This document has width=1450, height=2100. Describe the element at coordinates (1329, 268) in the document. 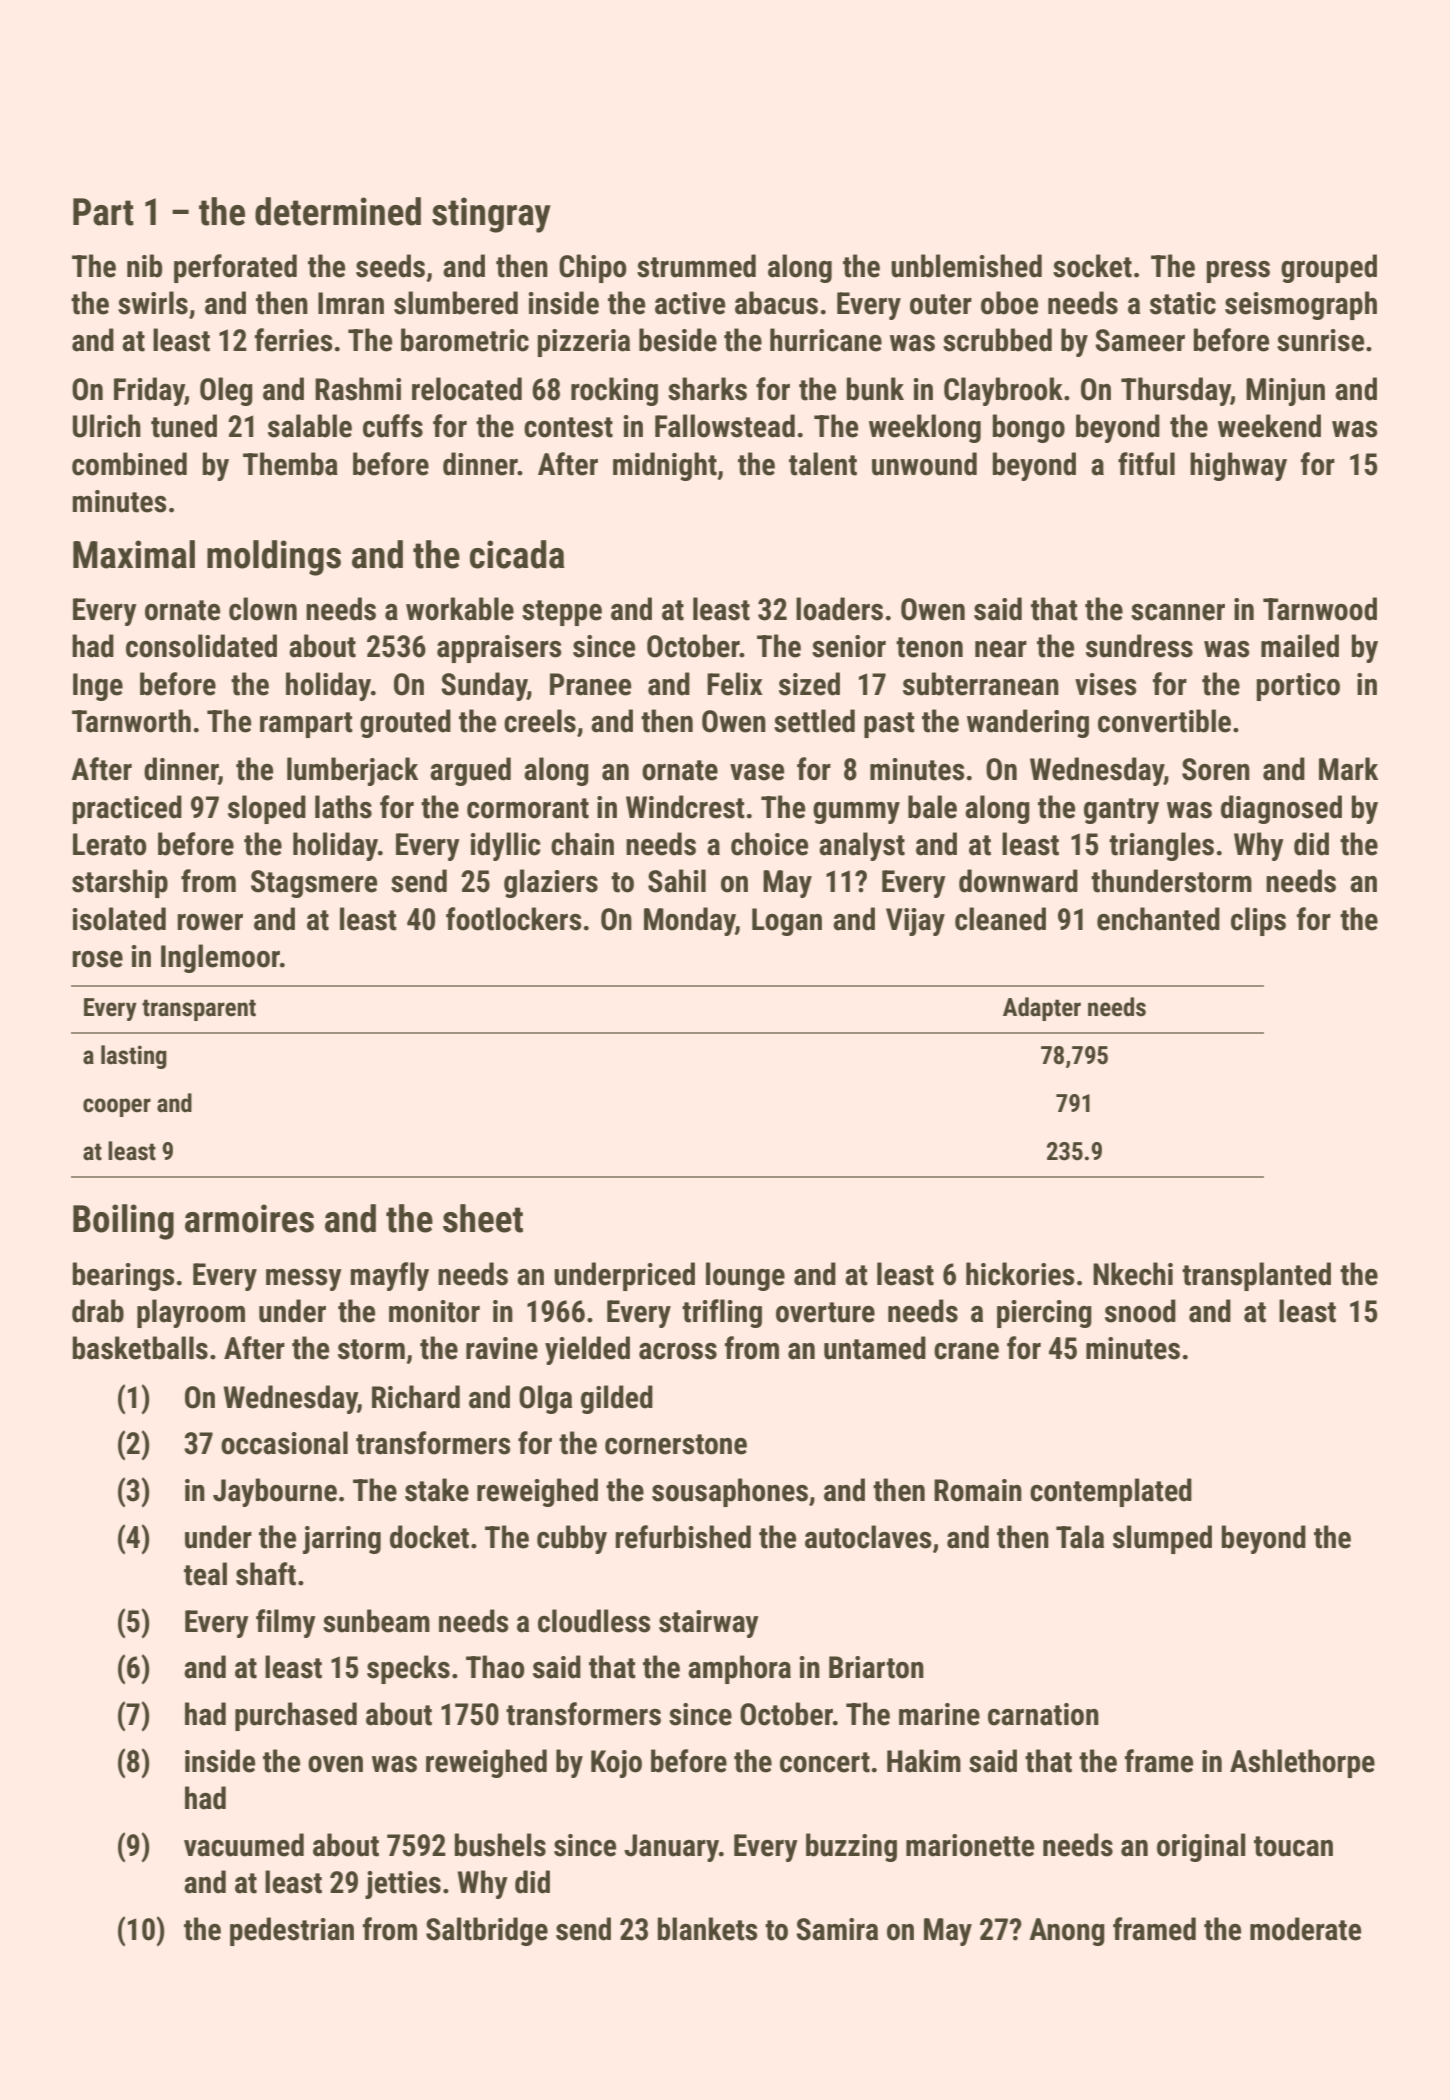

I see `grouped` at that location.
